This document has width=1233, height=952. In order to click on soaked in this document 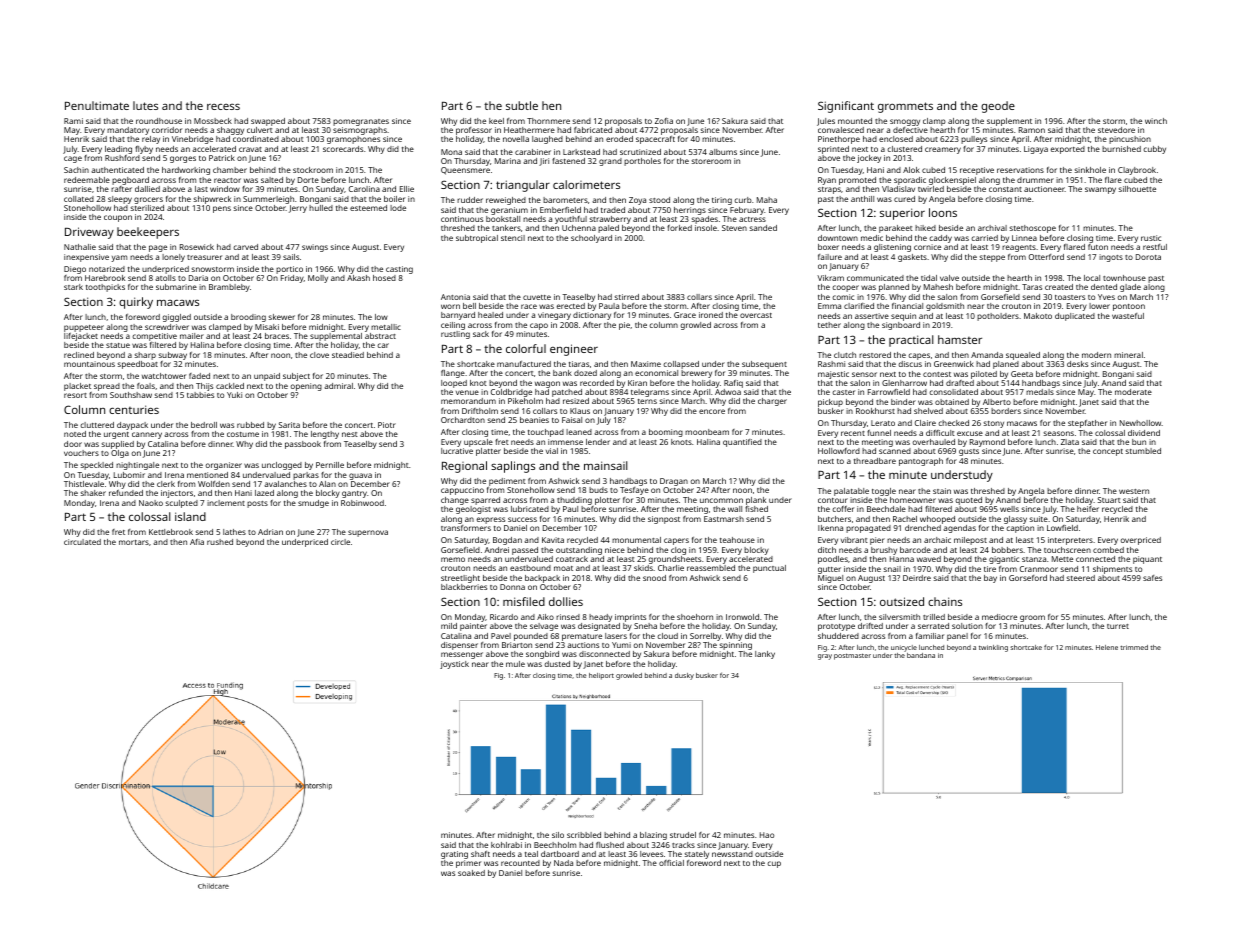, I will do `click(471, 873)`.
